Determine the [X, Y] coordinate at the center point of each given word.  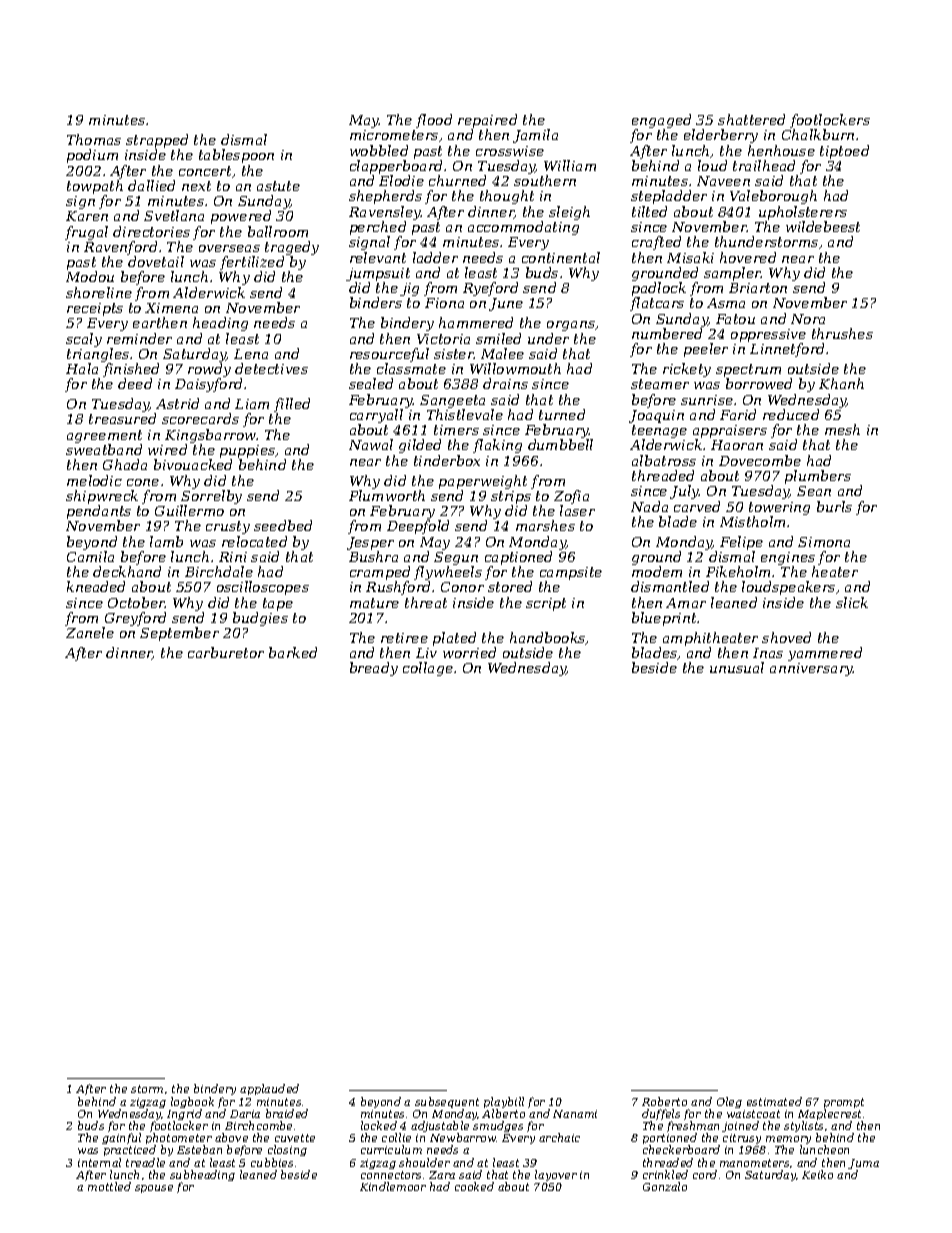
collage [428, 669]
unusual [737, 667]
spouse [154, 1189]
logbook [192, 1102]
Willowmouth [515, 368]
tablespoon [236, 156]
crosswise [510, 151]
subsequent [447, 1102]
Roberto [664, 1101]
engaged [661, 121]
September [179, 634]
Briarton [758, 288]
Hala [82, 368]
